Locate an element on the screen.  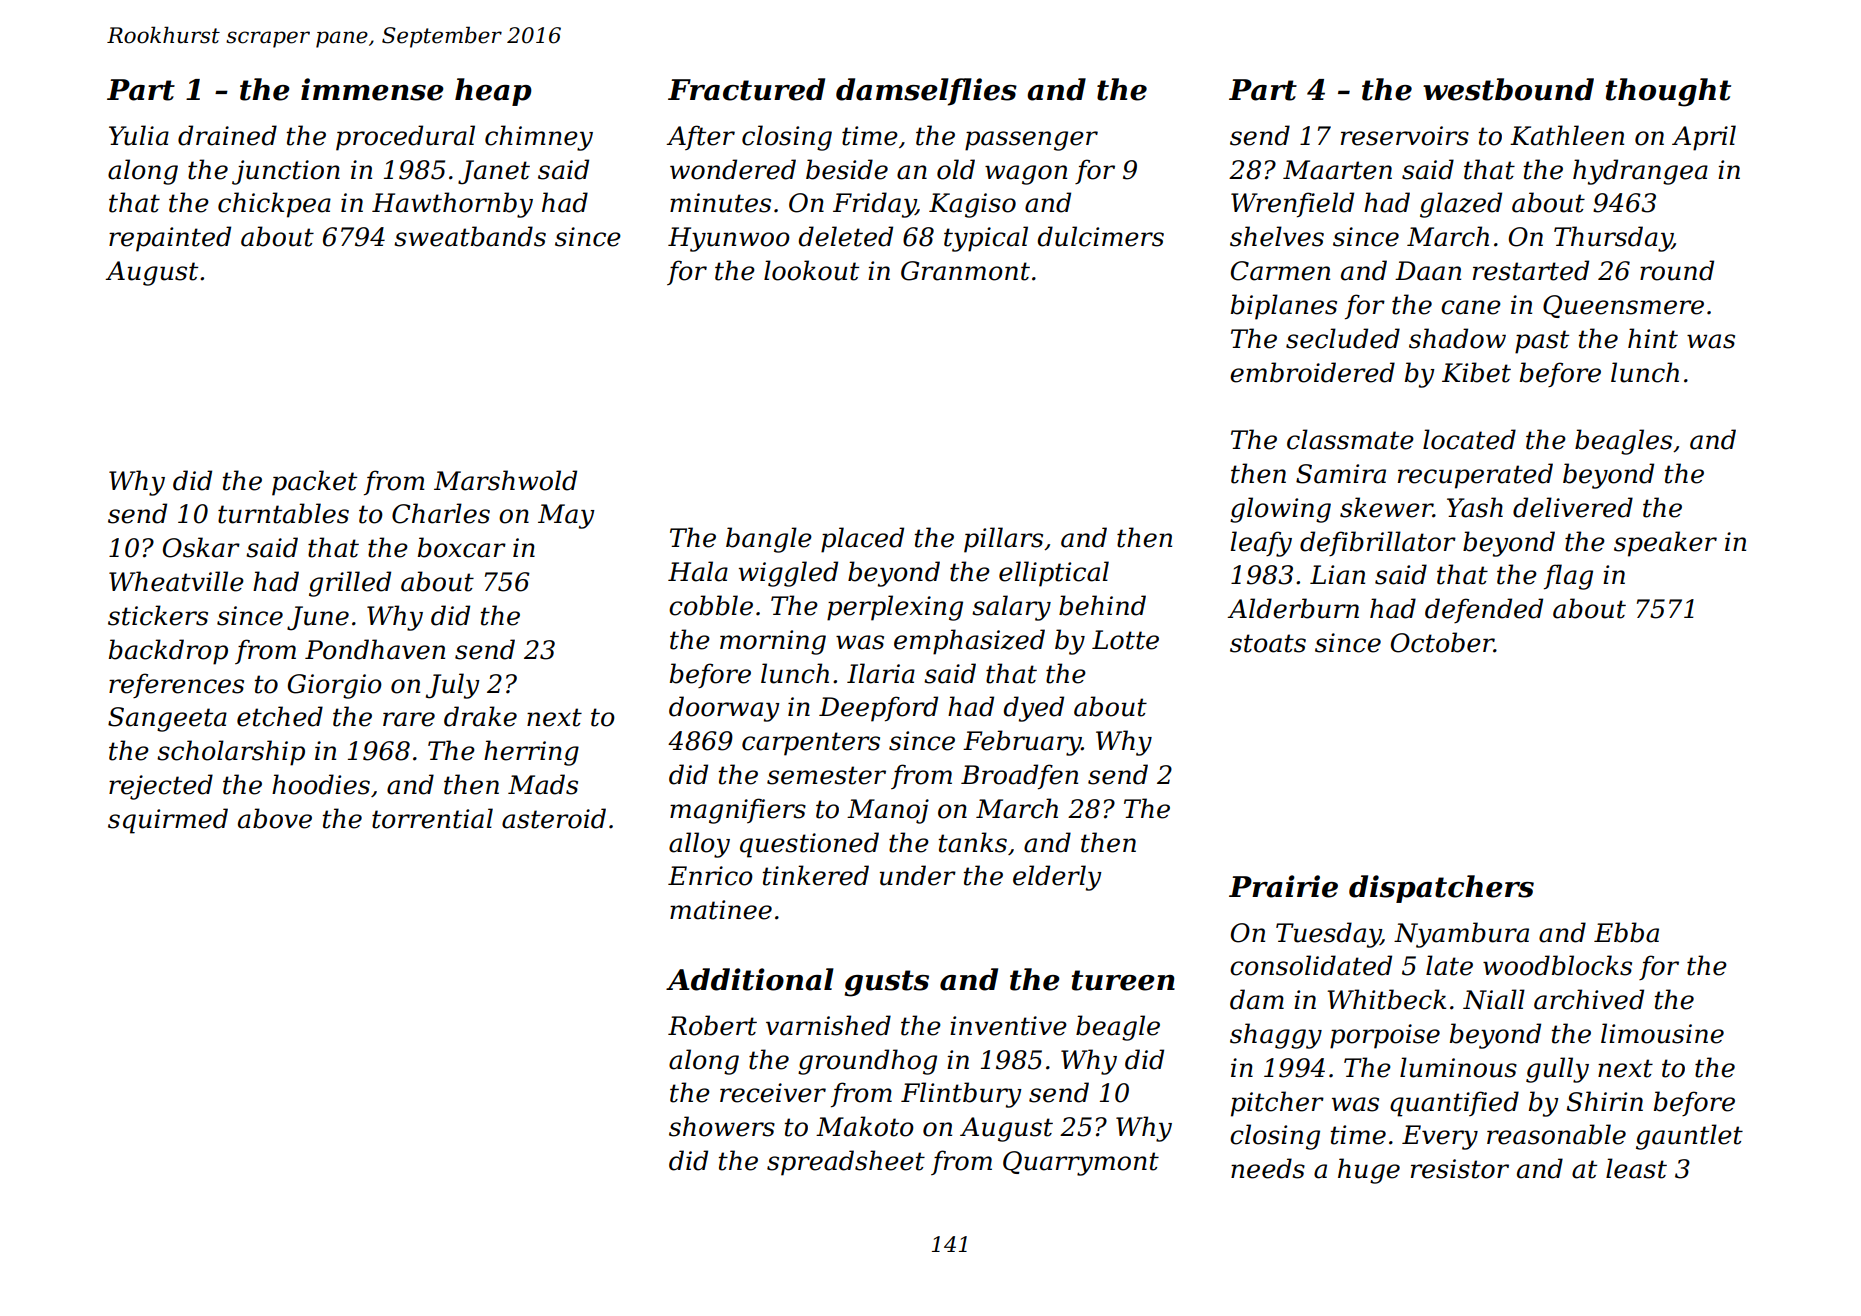
westbound is located at coordinates (1508, 89).
